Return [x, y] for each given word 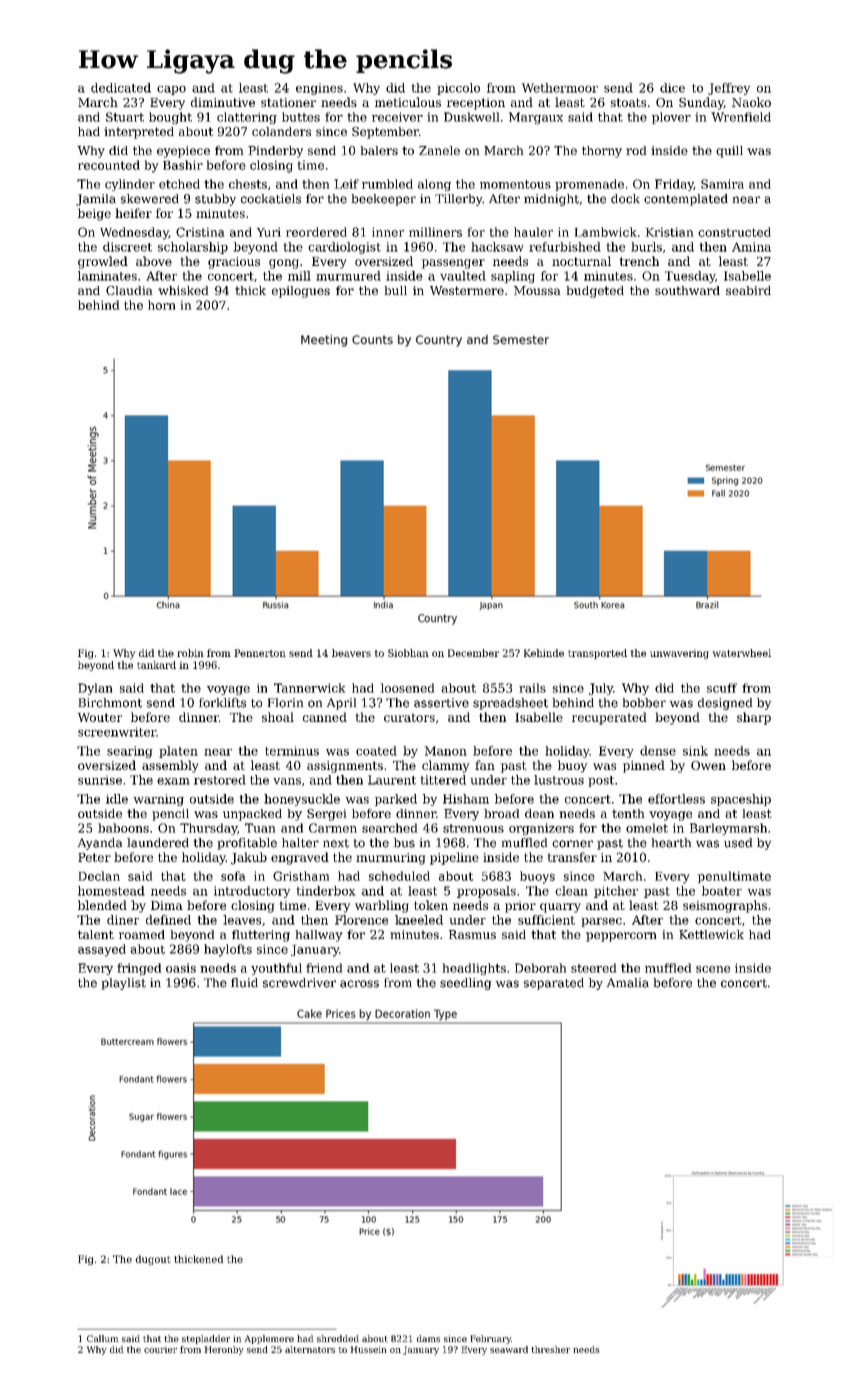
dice [672, 88]
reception [476, 104]
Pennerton [260, 653]
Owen [708, 765]
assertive [441, 703]
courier [160, 1349]
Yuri [269, 232]
